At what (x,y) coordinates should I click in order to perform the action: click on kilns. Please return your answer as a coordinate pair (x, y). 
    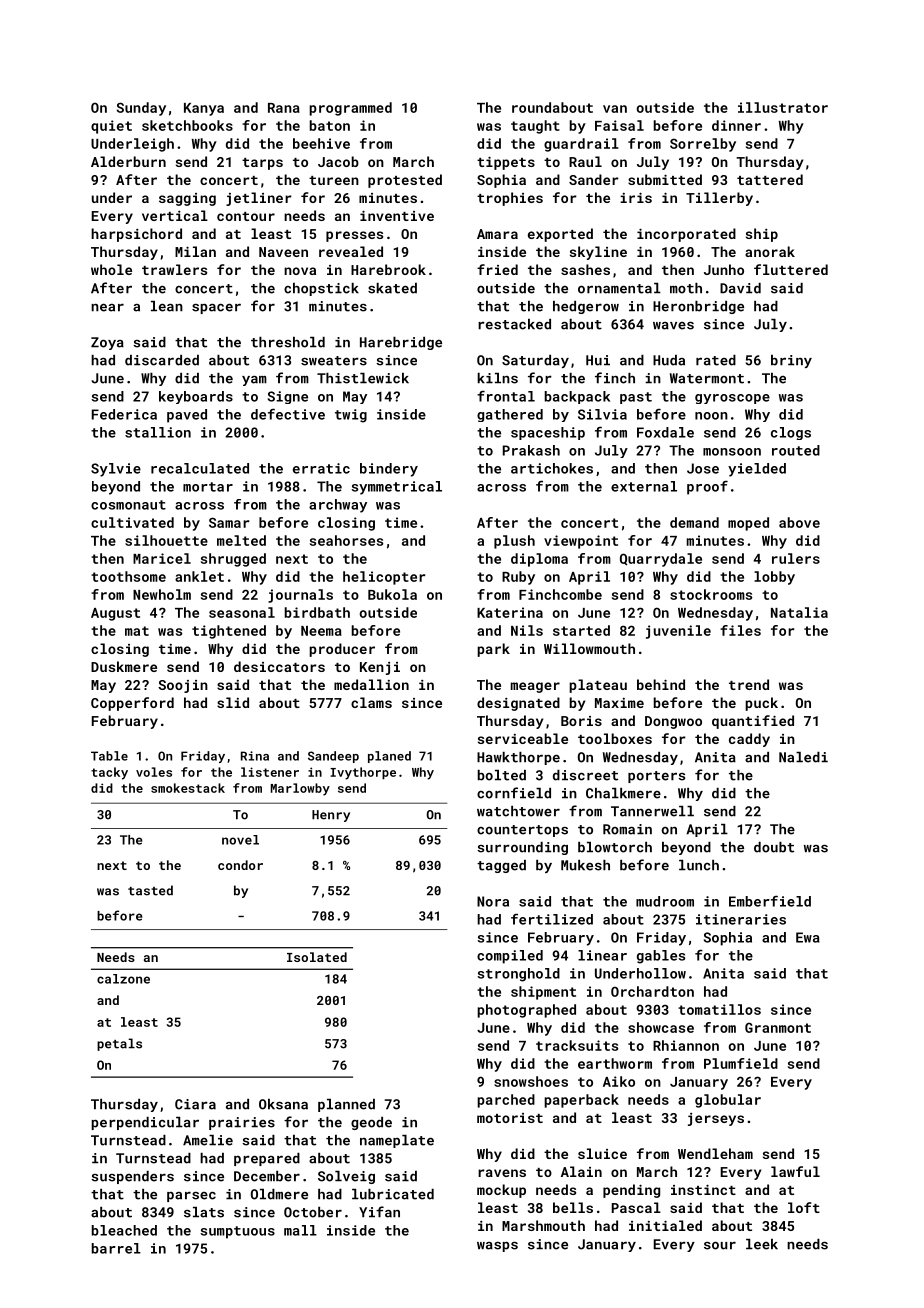
    Looking at the image, I should click on (497, 378).
